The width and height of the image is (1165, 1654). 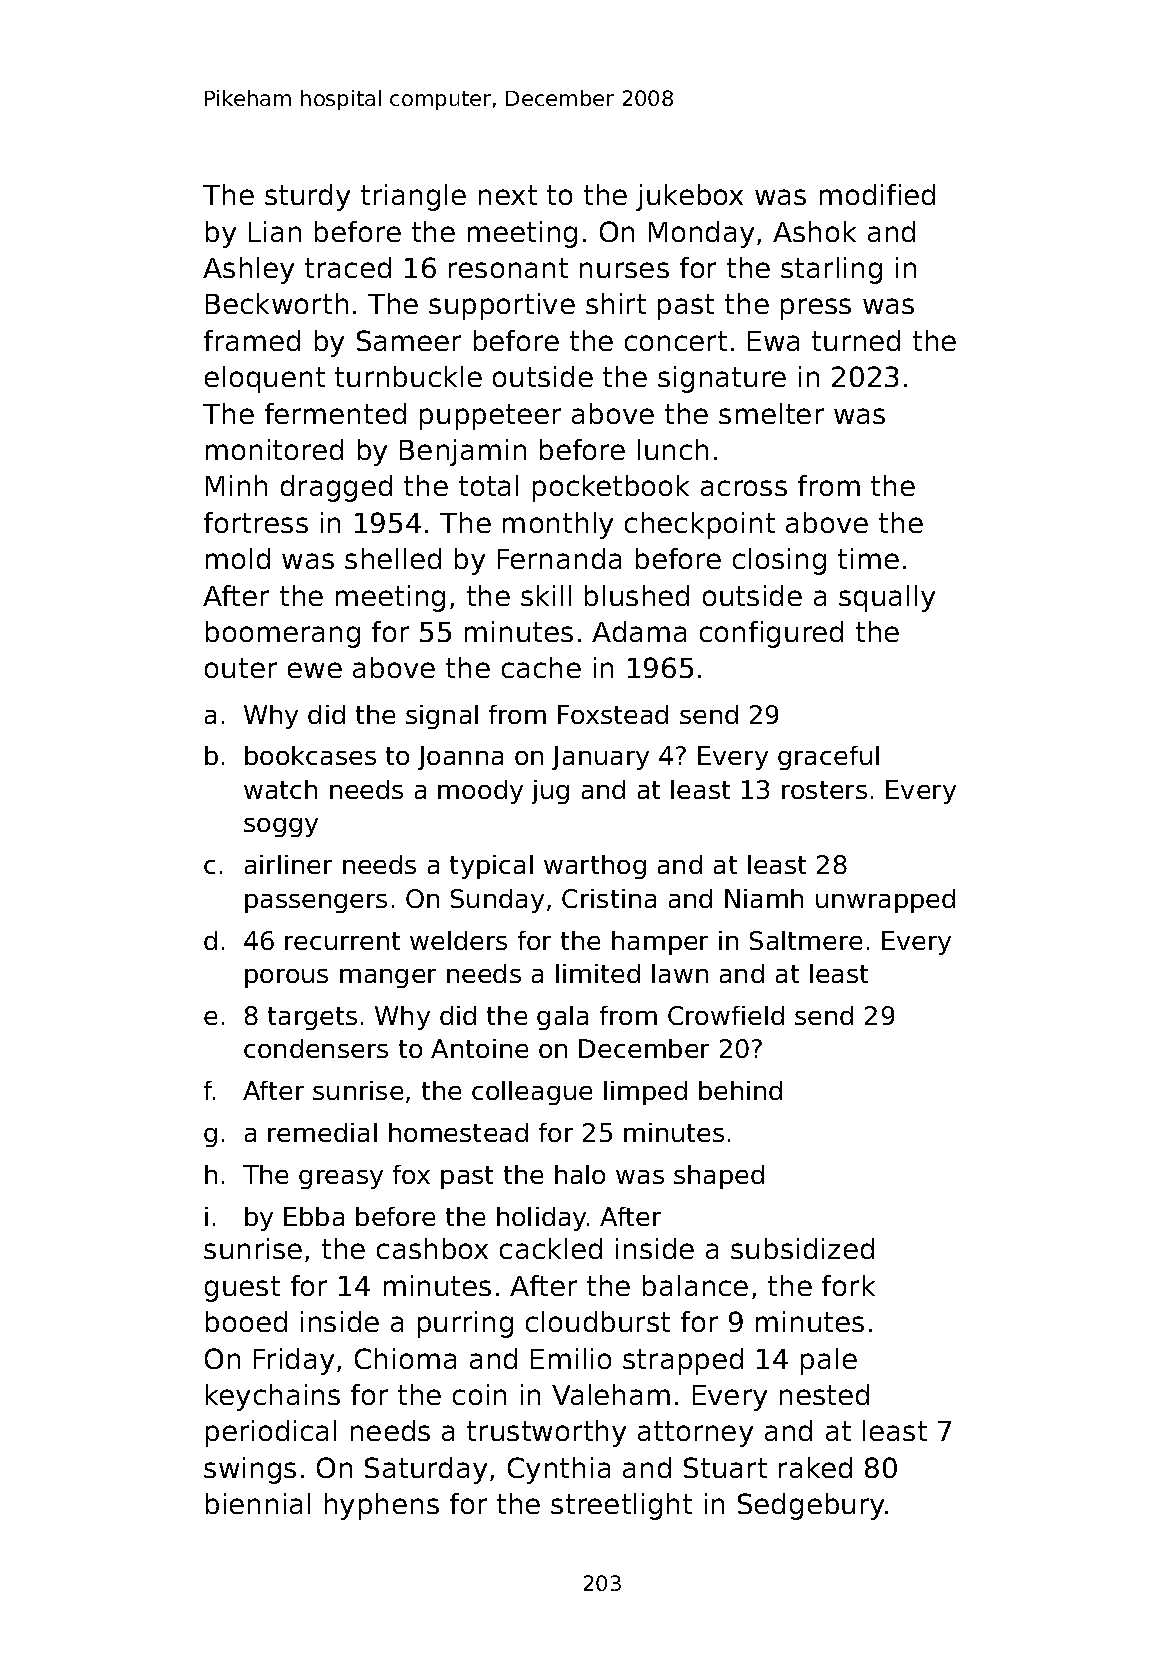 What do you see at coordinates (824, 1394) in the image?
I see `nested` at bounding box center [824, 1394].
